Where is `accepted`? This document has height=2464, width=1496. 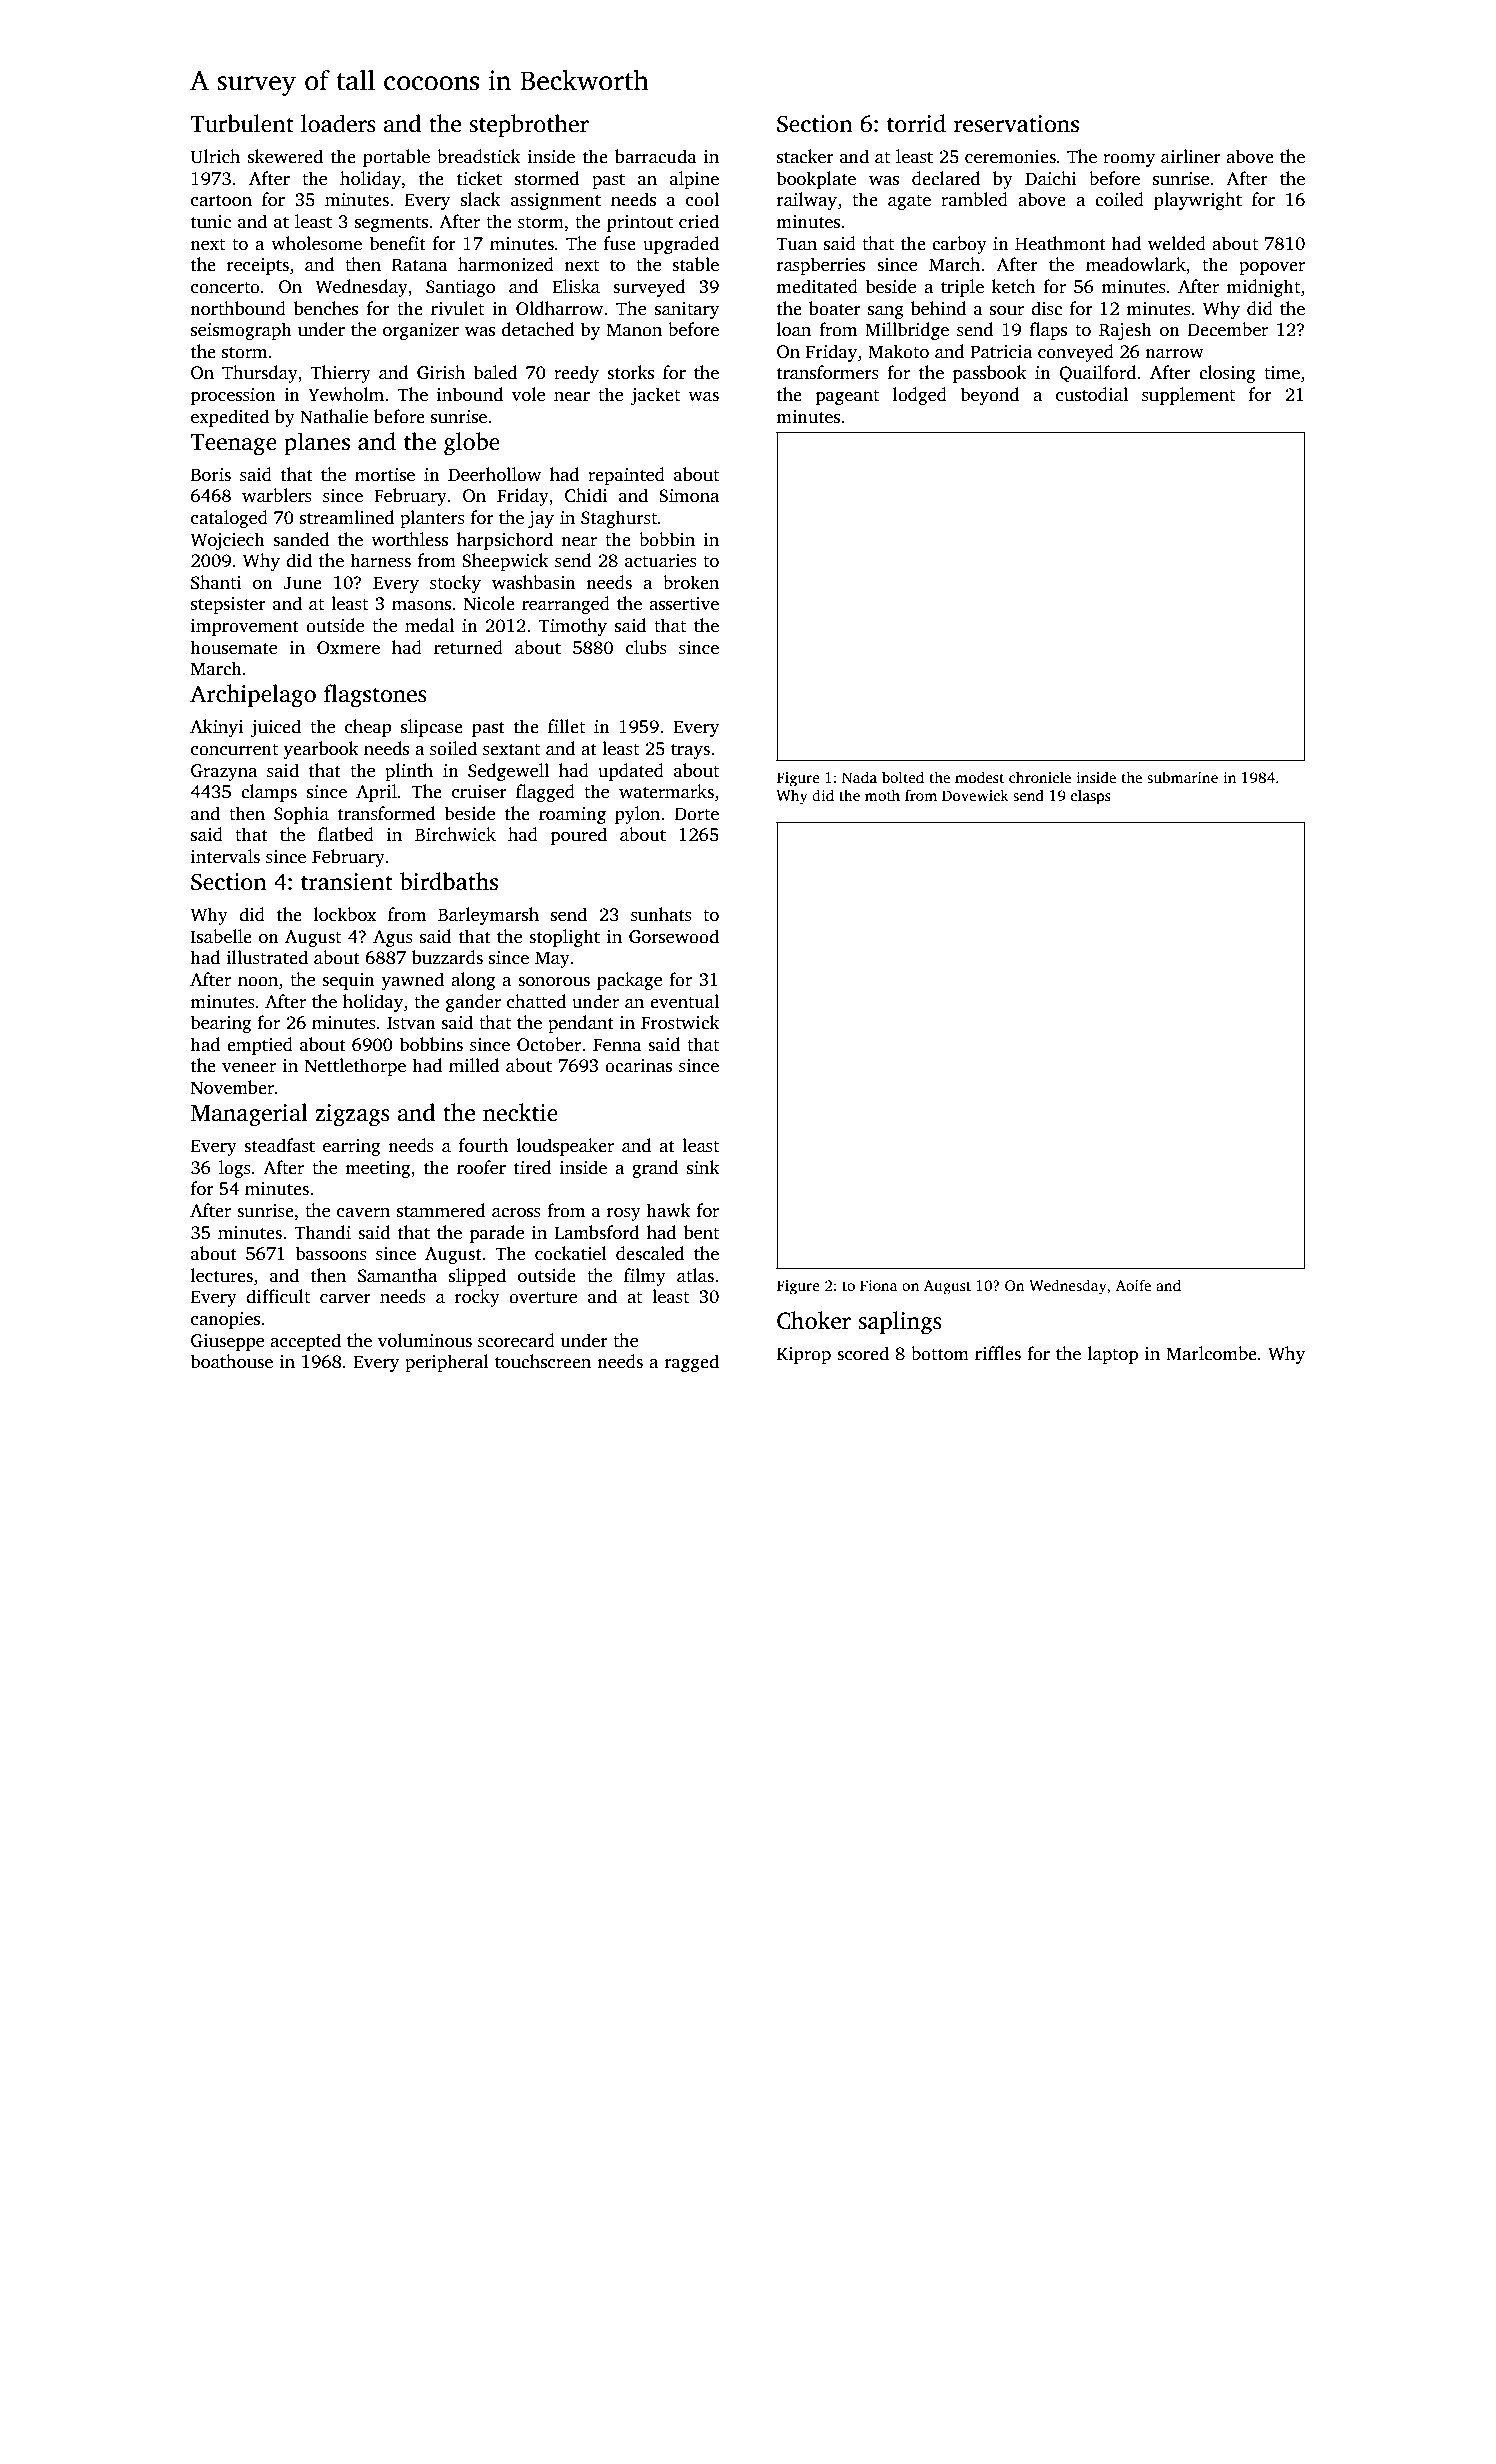
accepted is located at coordinates (305, 1342).
